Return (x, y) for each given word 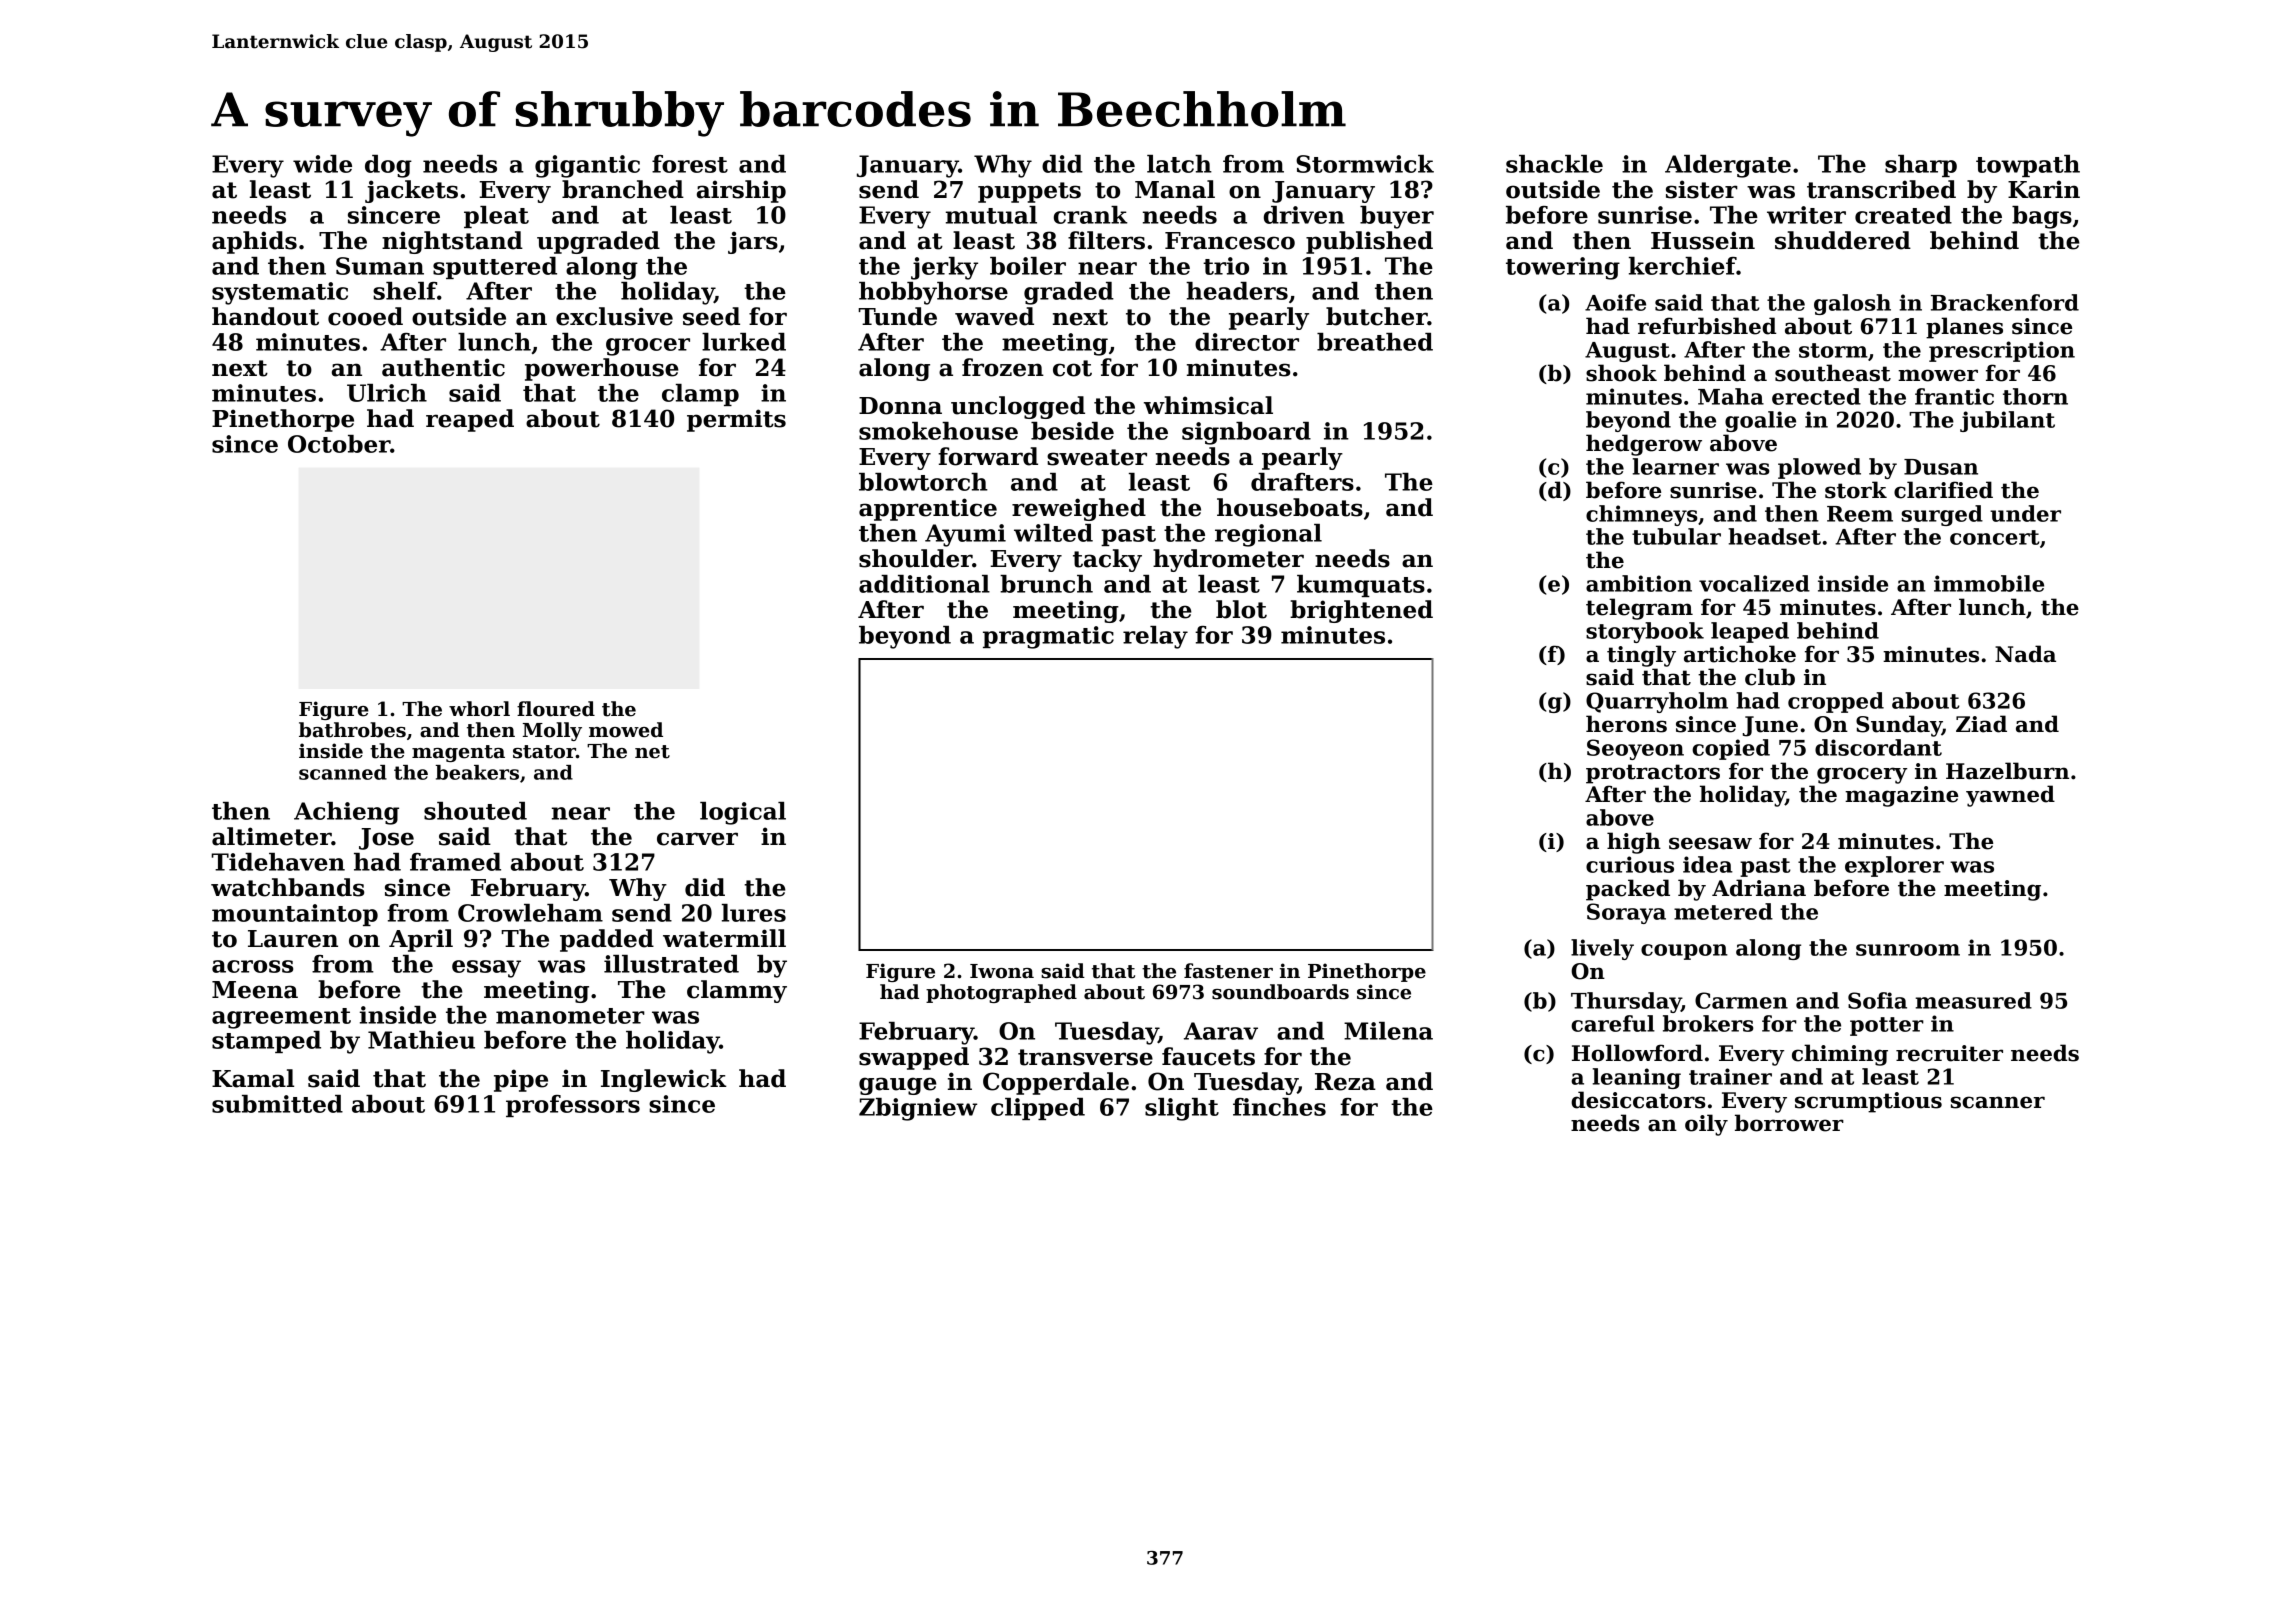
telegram (1639, 609)
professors (573, 1106)
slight (1182, 1109)
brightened (1361, 611)
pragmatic (1048, 637)
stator (544, 752)
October (339, 444)
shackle (1554, 164)
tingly (1641, 656)
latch (1179, 164)
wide (322, 164)
